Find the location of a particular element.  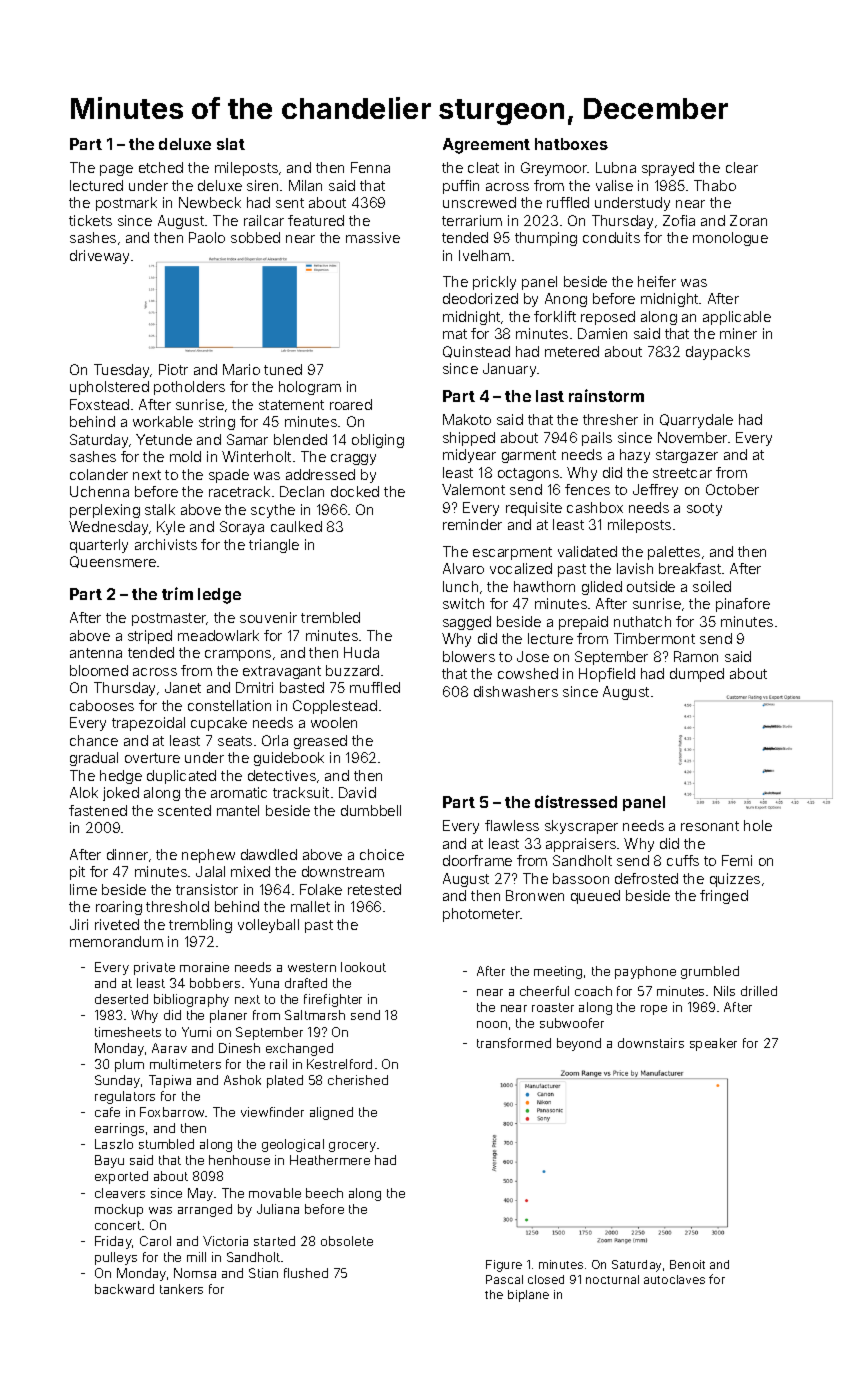

transformed is located at coordinates (514, 1043).
